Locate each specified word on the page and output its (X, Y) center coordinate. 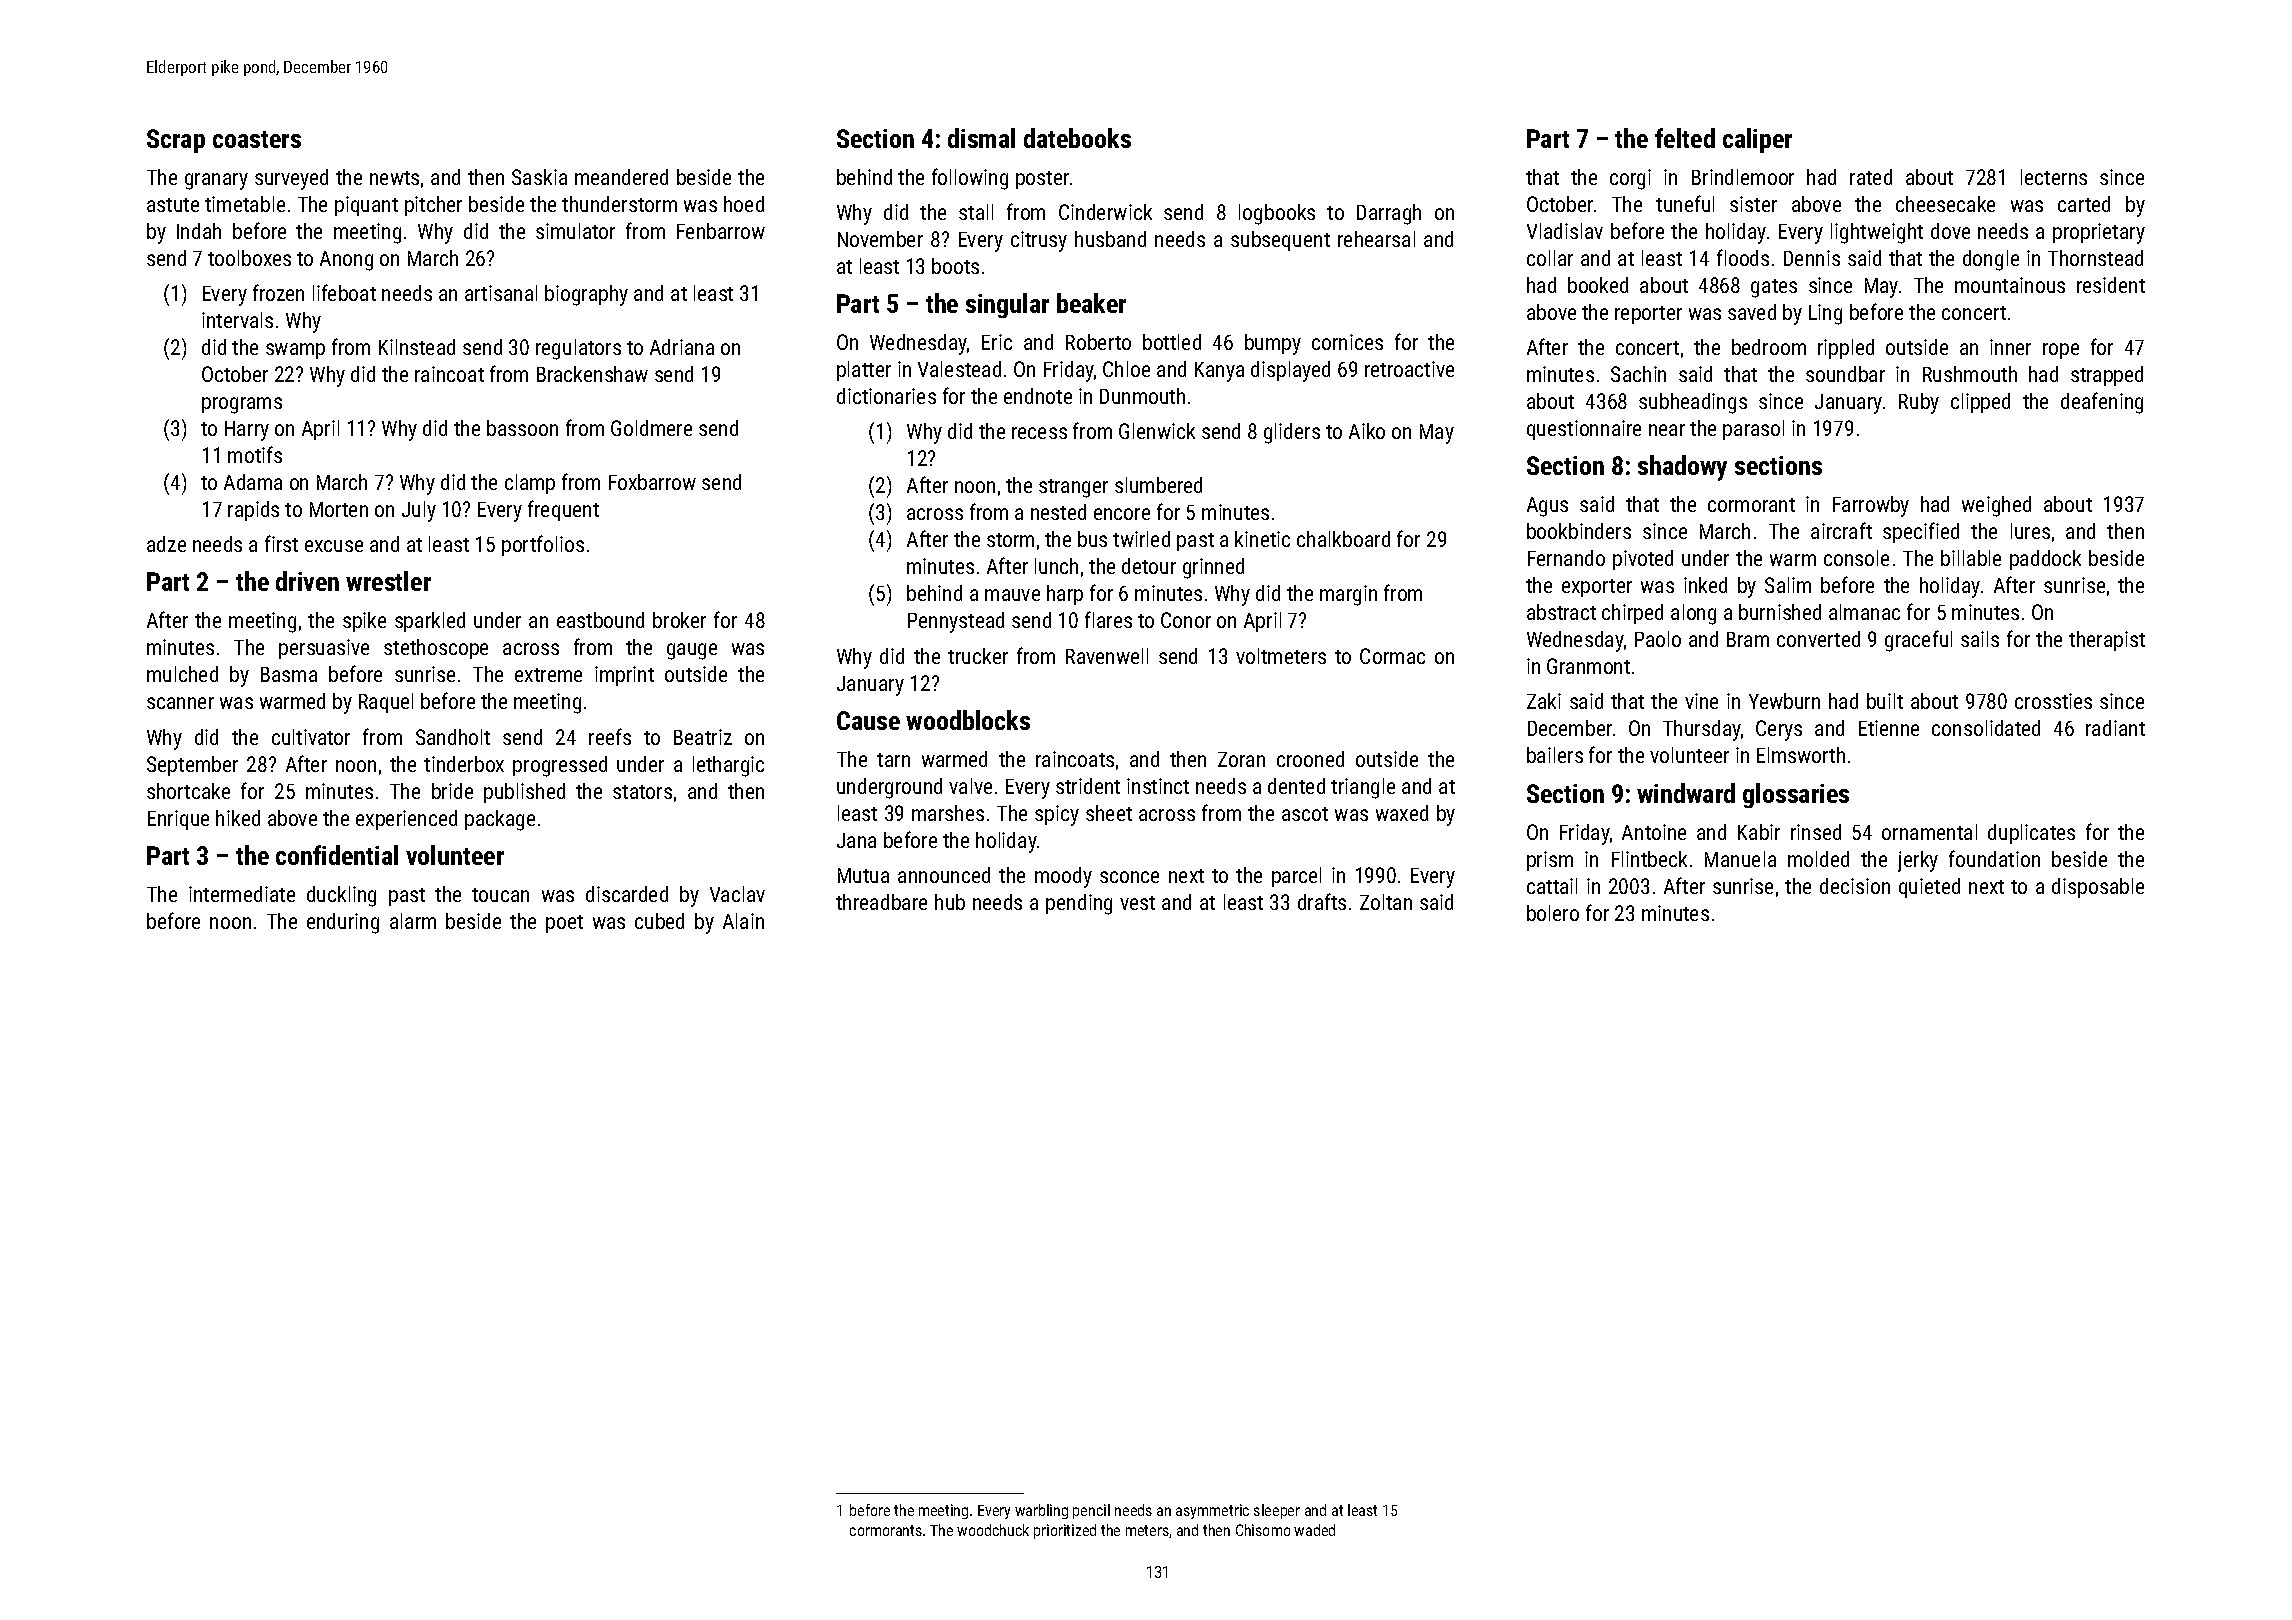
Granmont (1588, 666)
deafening (2102, 403)
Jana (856, 840)
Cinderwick (1105, 212)
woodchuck (993, 1530)
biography (586, 295)
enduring (343, 923)
